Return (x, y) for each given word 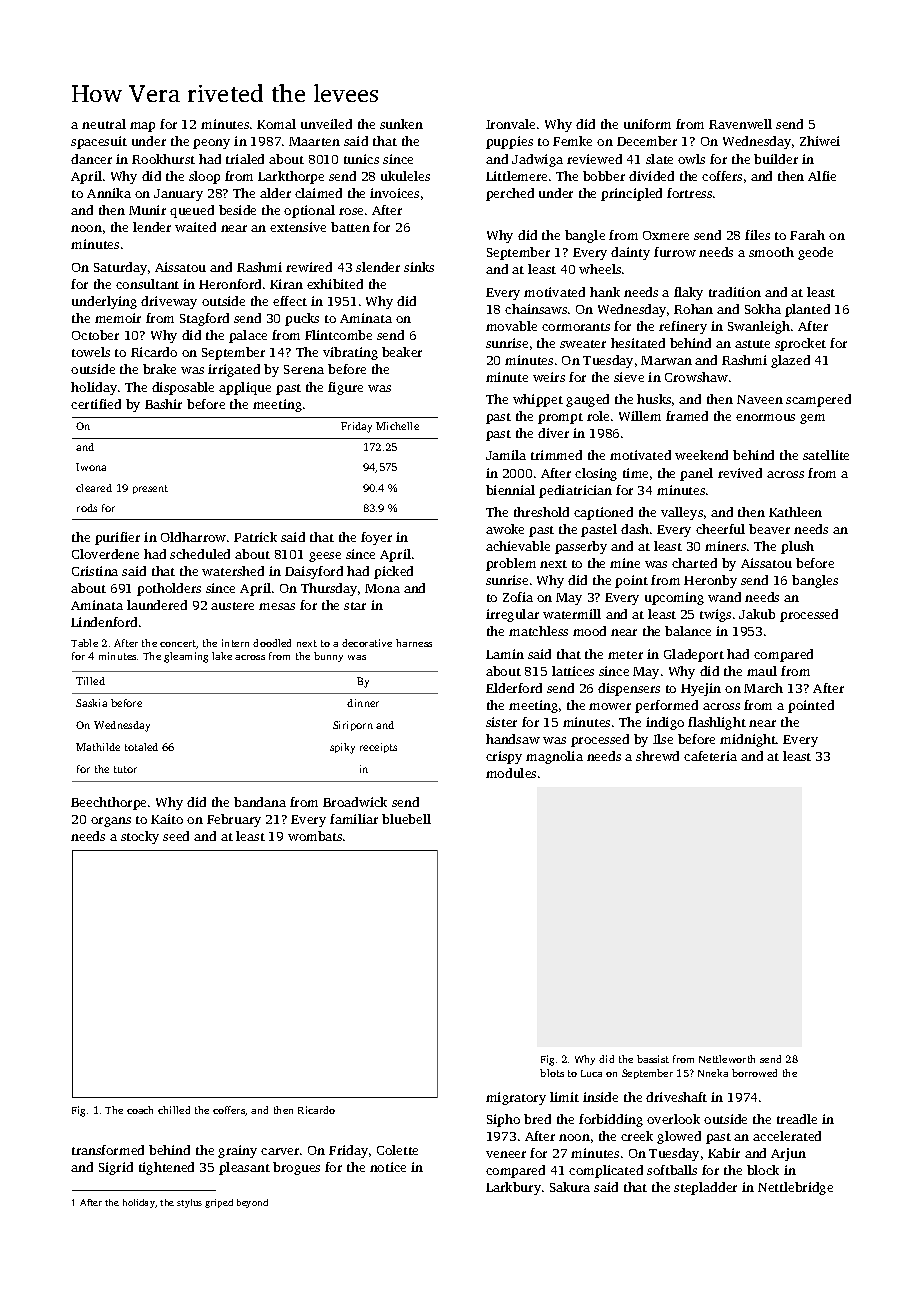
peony (211, 144)
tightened (166, 1168)
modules (511, 773)
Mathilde (98, 747)
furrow (675, 252)
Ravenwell (740, 124)
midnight (748, 740)
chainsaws (536, 309)
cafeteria (710, 756)
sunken (401, 124)
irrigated (234, 370)
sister (501, 722)
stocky (140, 837)
